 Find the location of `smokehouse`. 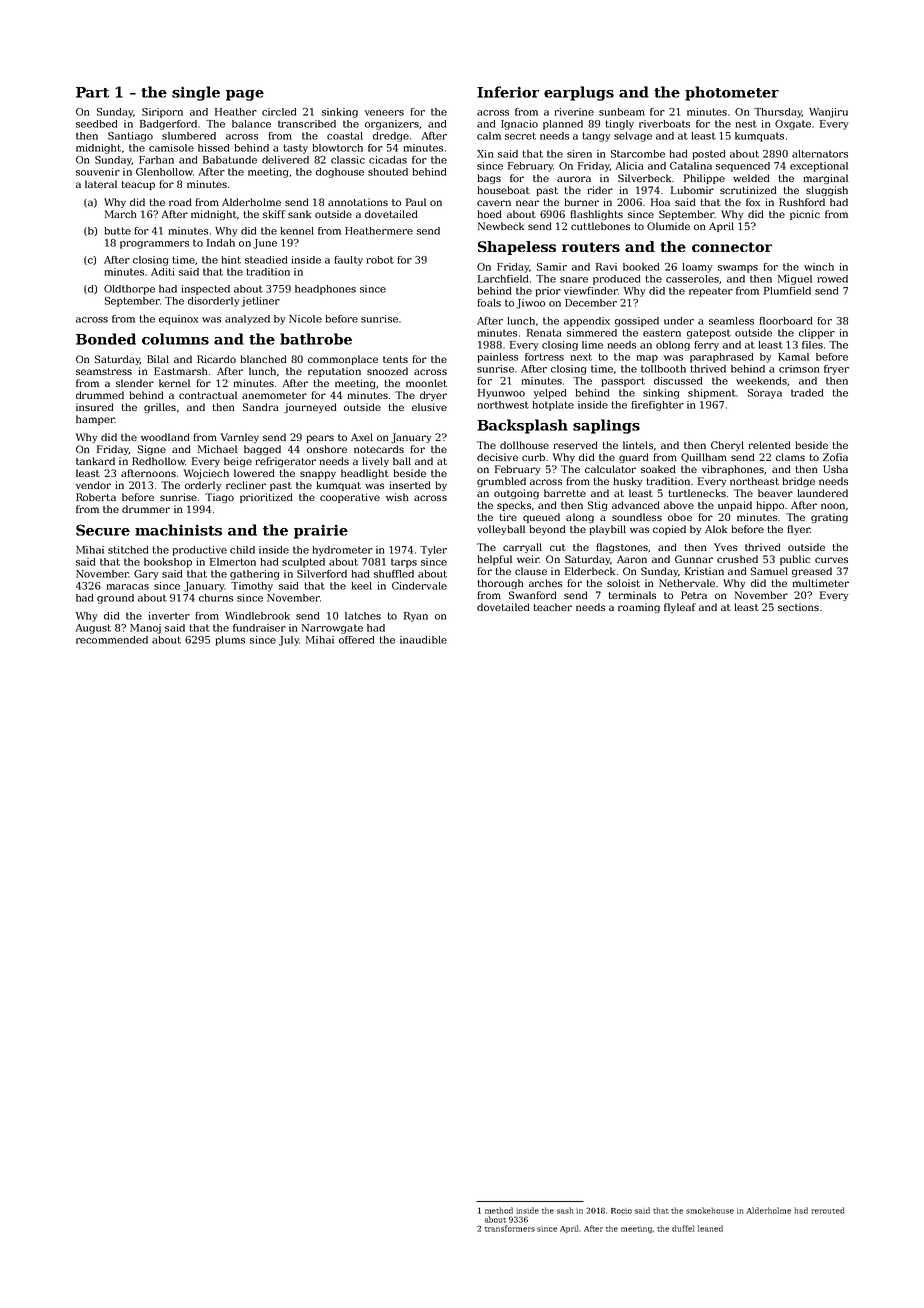

smokehouse is located at coordinates (710, 1210).
